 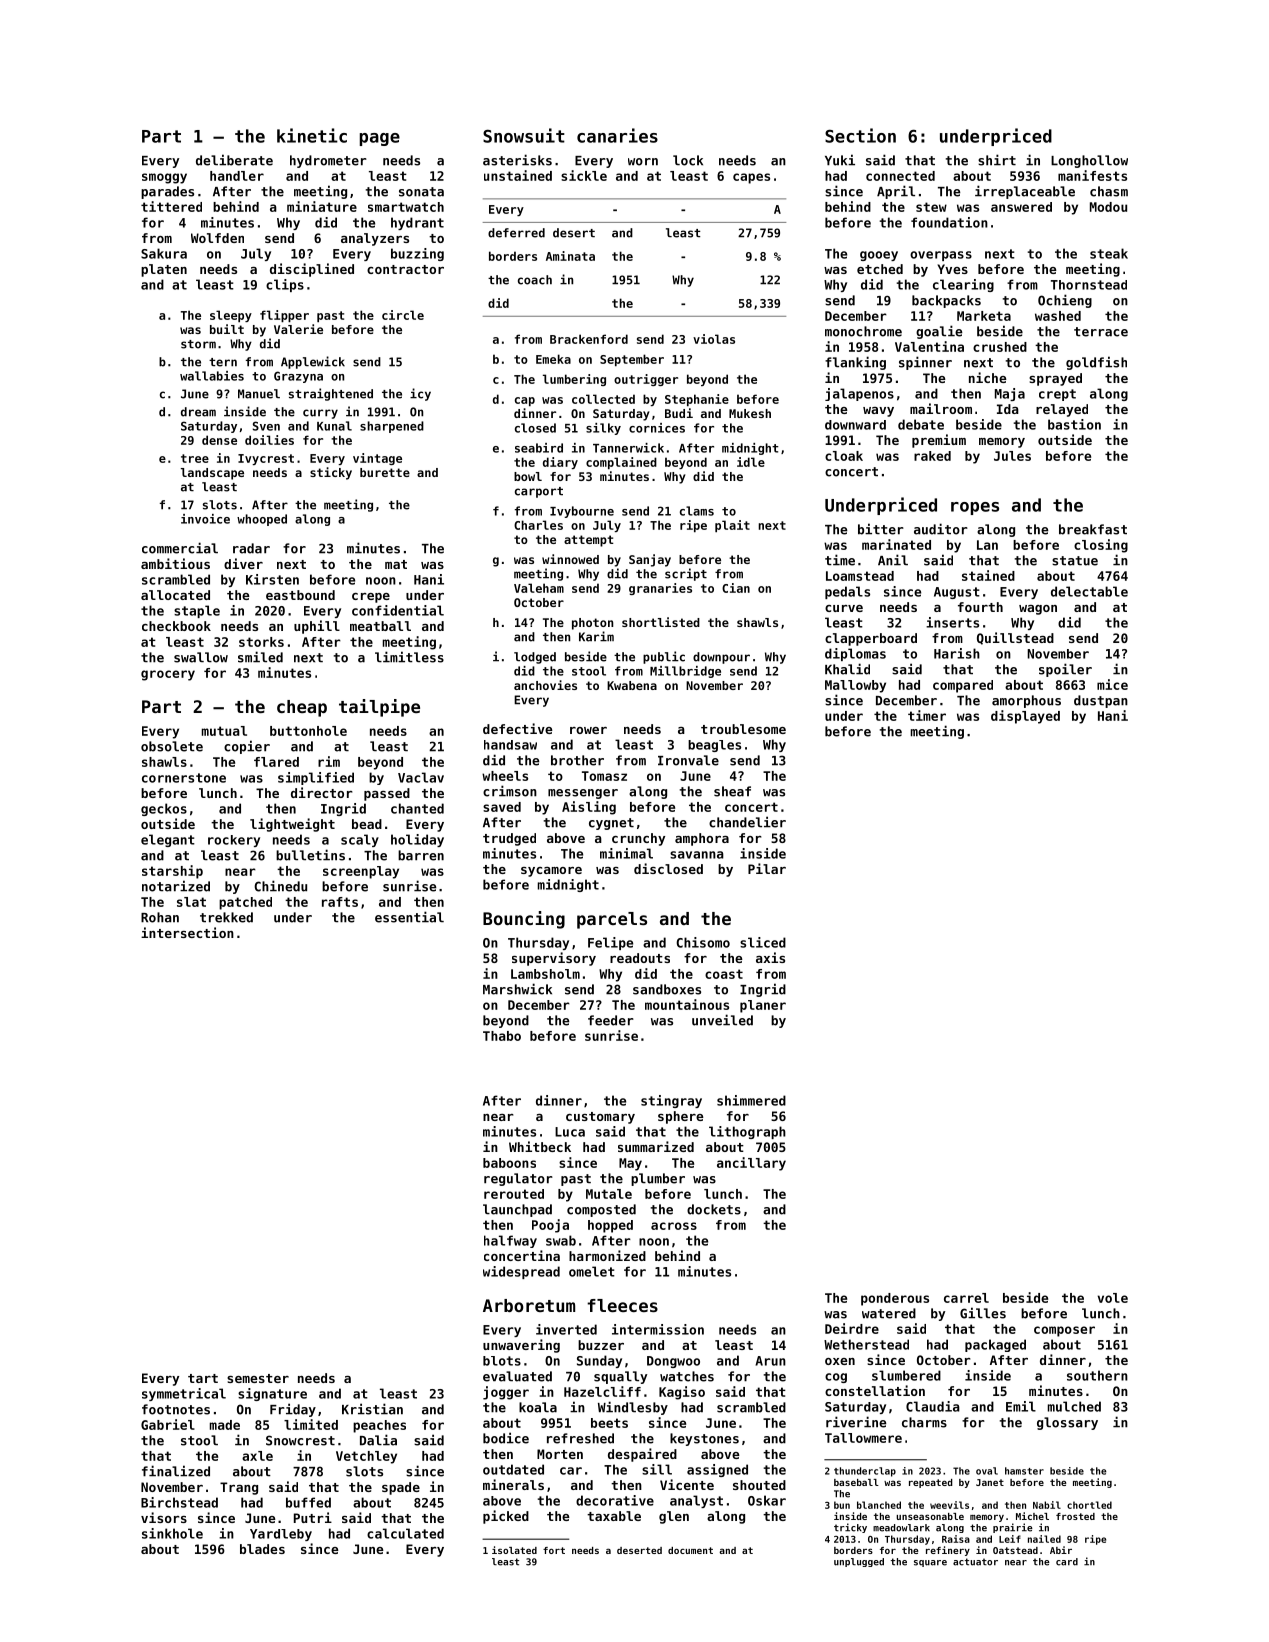 I want to click on bodice, so click(x=506, y=1438).
